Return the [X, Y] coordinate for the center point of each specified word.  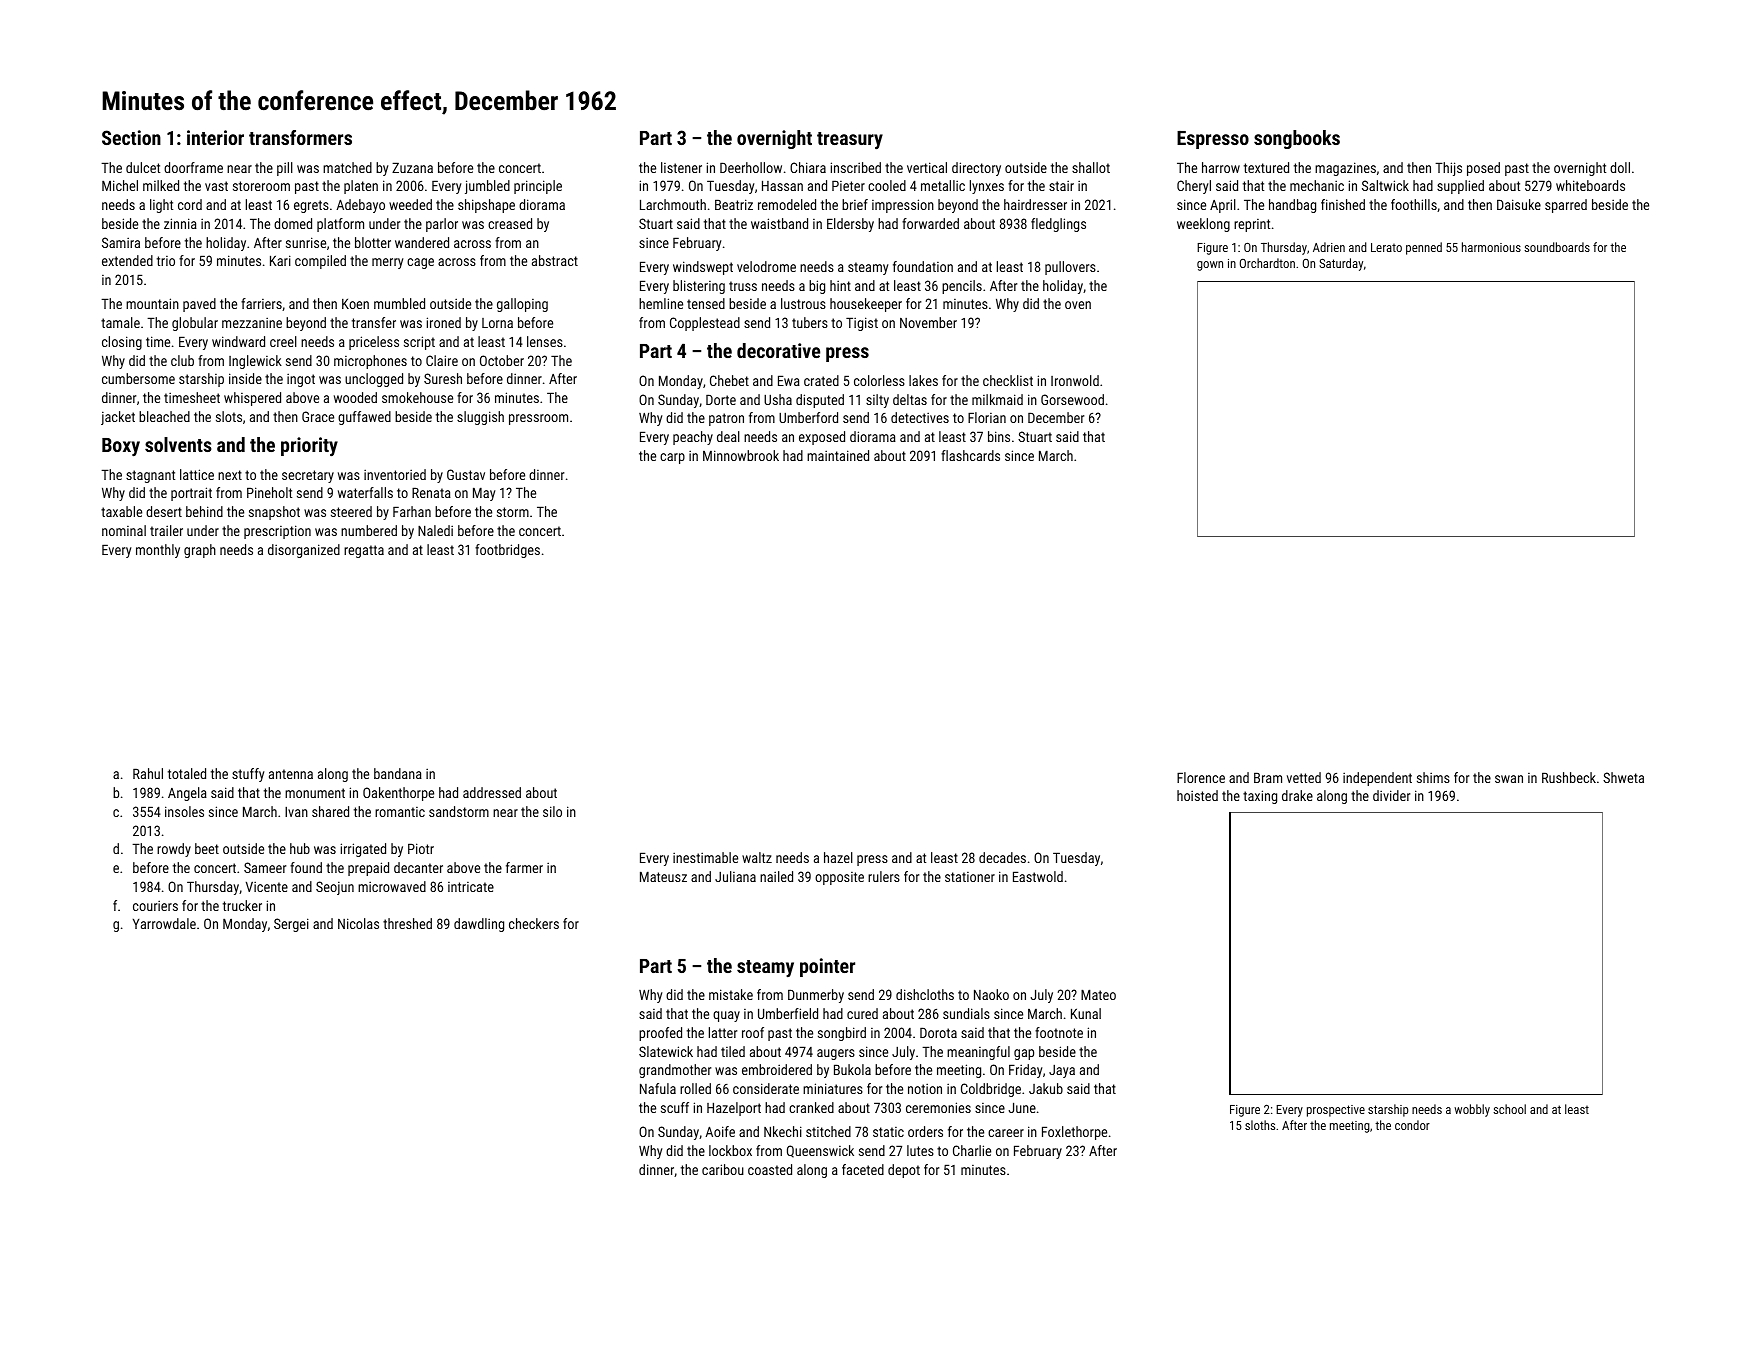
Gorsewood [1072, 399]
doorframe [193, 167]
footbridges [507, 551]
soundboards [1557, 247]
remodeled [787, 204]
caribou [723, 1169]
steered [351, 511]
